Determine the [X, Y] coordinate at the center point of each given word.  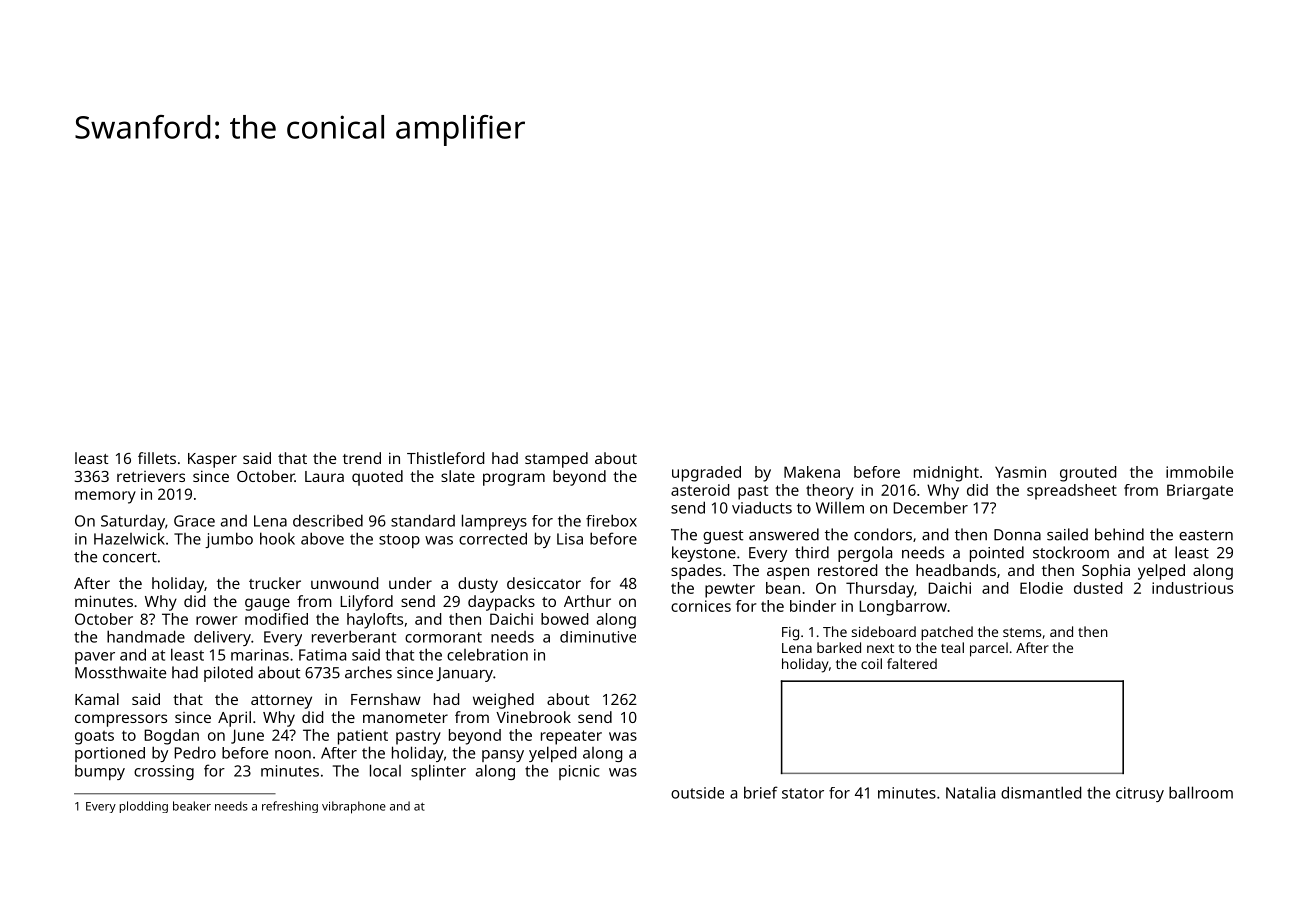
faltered [912, 663]
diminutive [598, 637]
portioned [110, 754]
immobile [1199, 472]
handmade [146, 636]
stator [803, 793]
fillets [157, 458]
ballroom [1201, 792]
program [514, 479]
